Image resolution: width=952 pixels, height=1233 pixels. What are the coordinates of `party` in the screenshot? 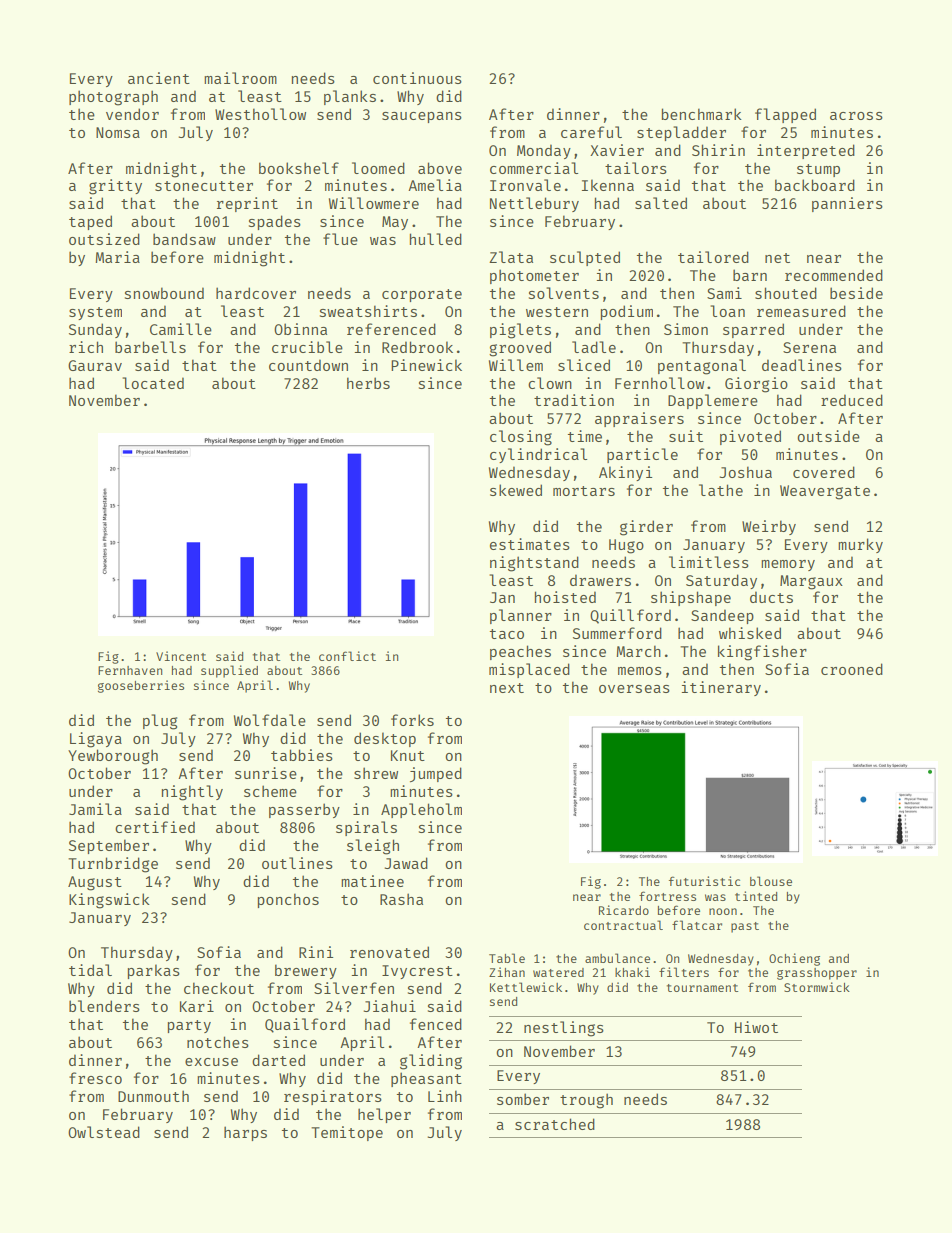 It's located at (189, 1026).
